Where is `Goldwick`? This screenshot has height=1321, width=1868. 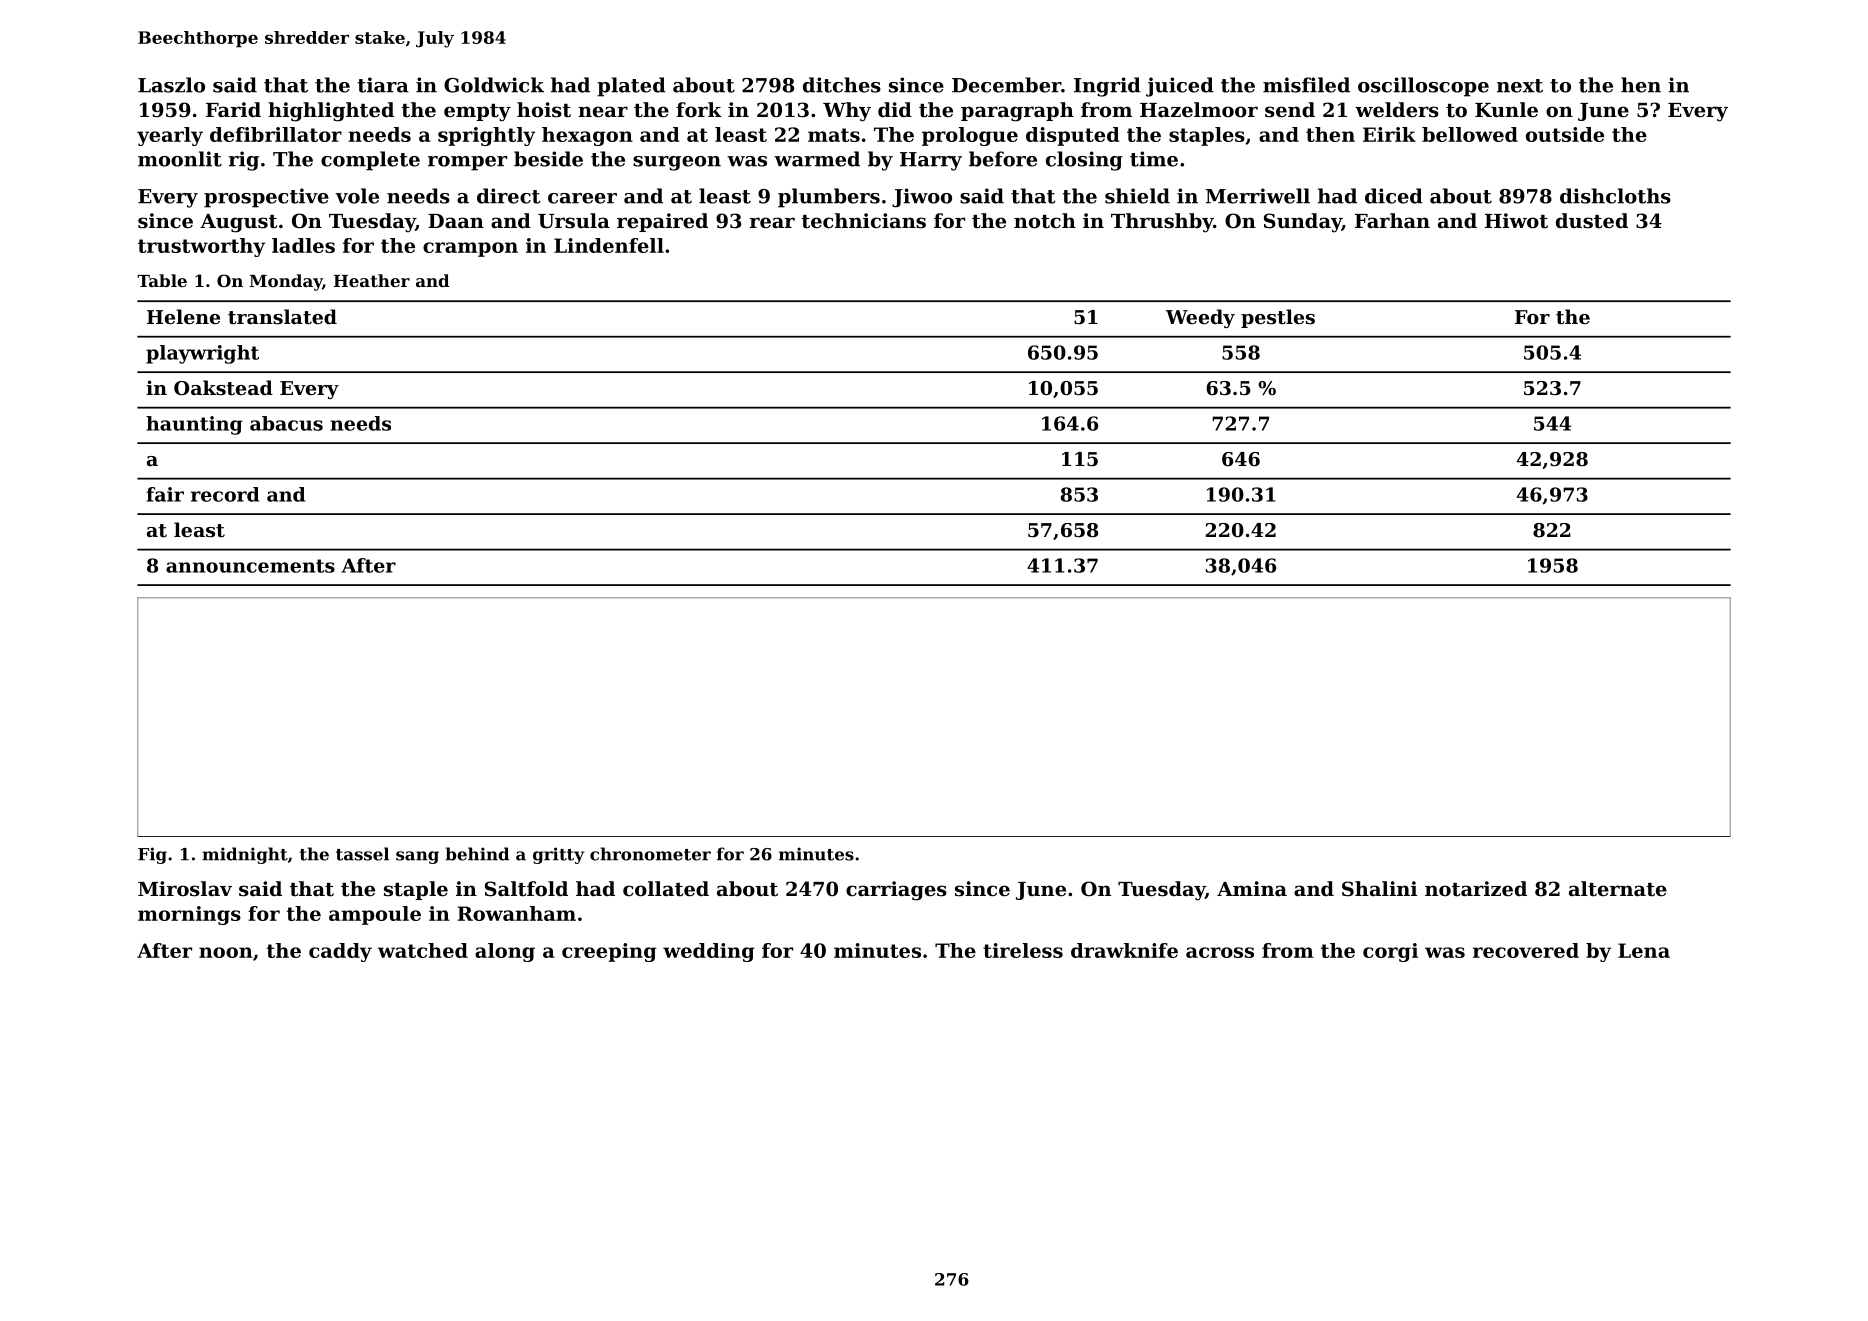
Goldwick is located at coordinates (494, 85).
